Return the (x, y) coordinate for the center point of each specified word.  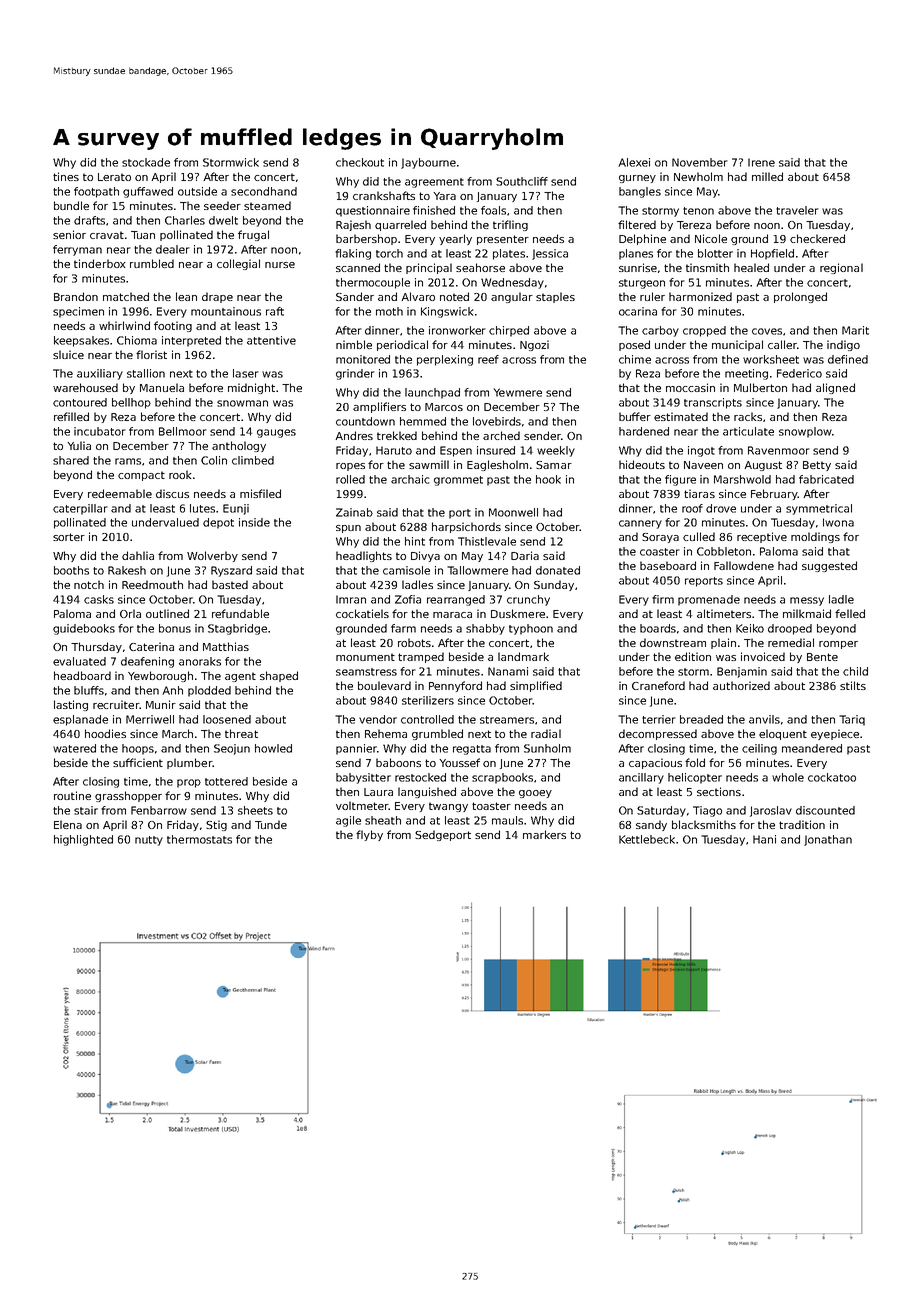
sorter (69, 537)
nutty (149, 841)
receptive (762, 537)
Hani (764, 839)
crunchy (528, 600)
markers (544, 834)
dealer (173, 249)
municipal (737, 345)
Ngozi (534, 345)
